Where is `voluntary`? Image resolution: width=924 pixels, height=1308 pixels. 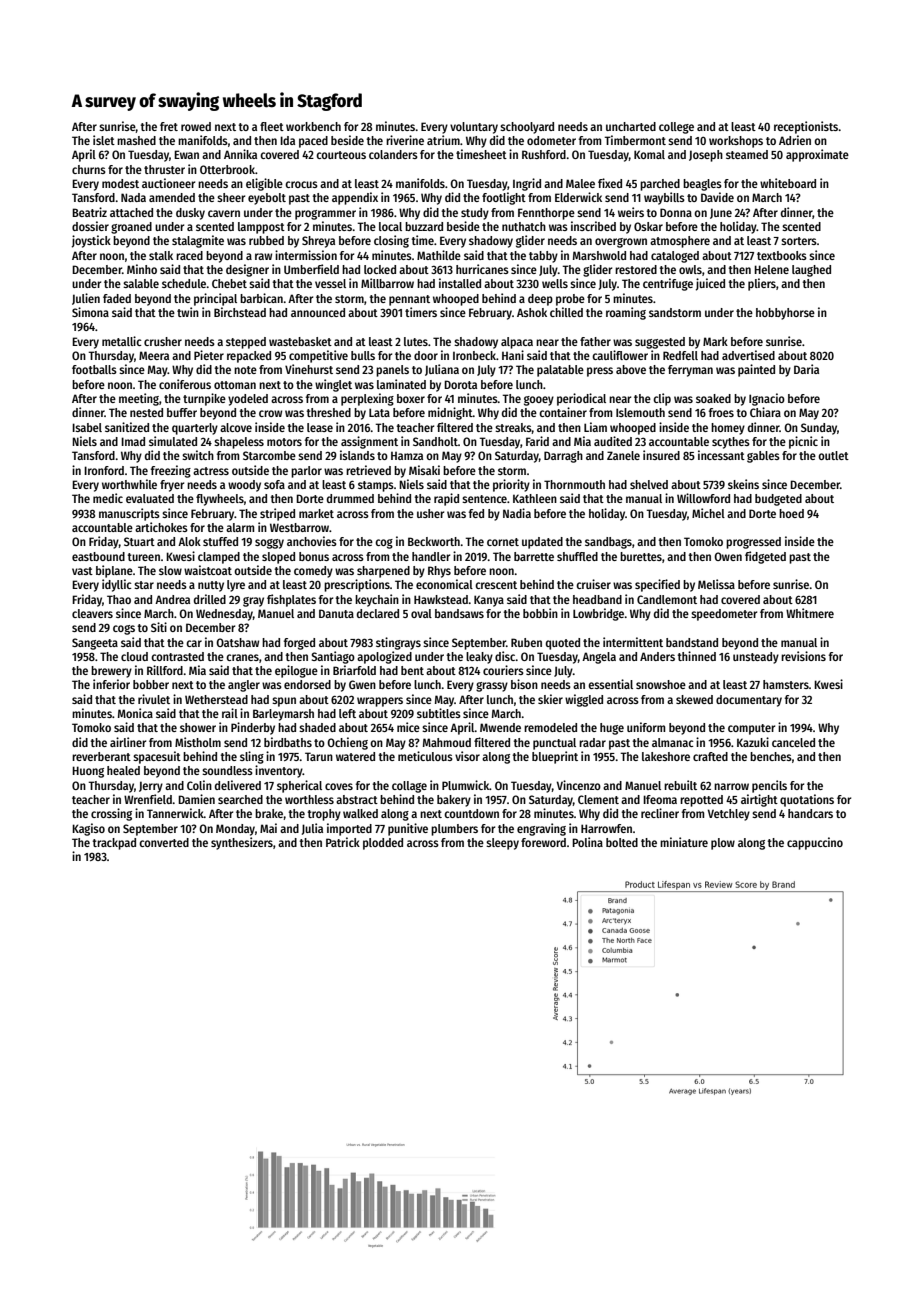 voluntary is located at coordinates (474, 128).
